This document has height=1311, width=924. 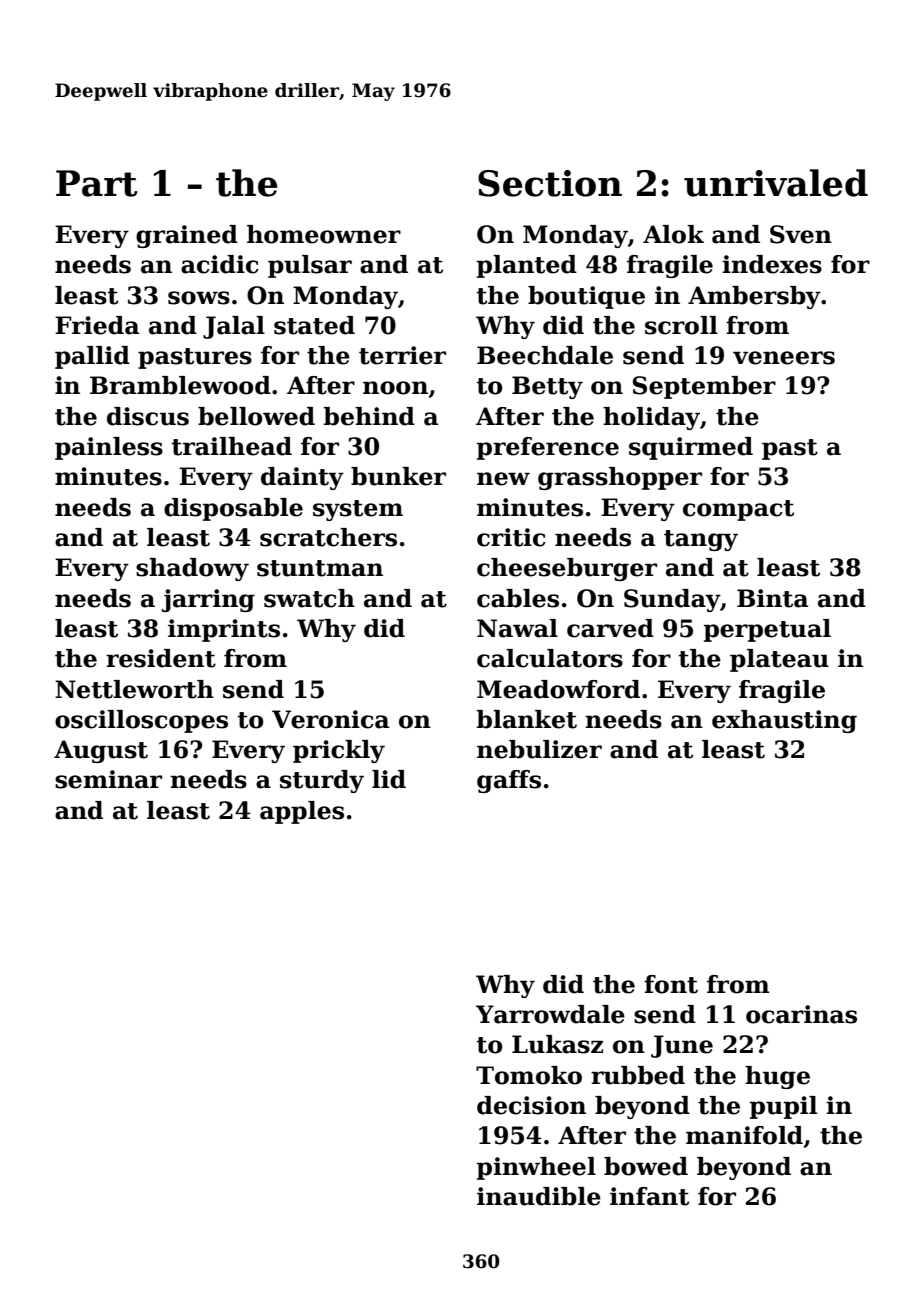 What do you see at coordinates (539, 1196) in the document?
I see `inaudible` at bounding box center [539, 1196].
